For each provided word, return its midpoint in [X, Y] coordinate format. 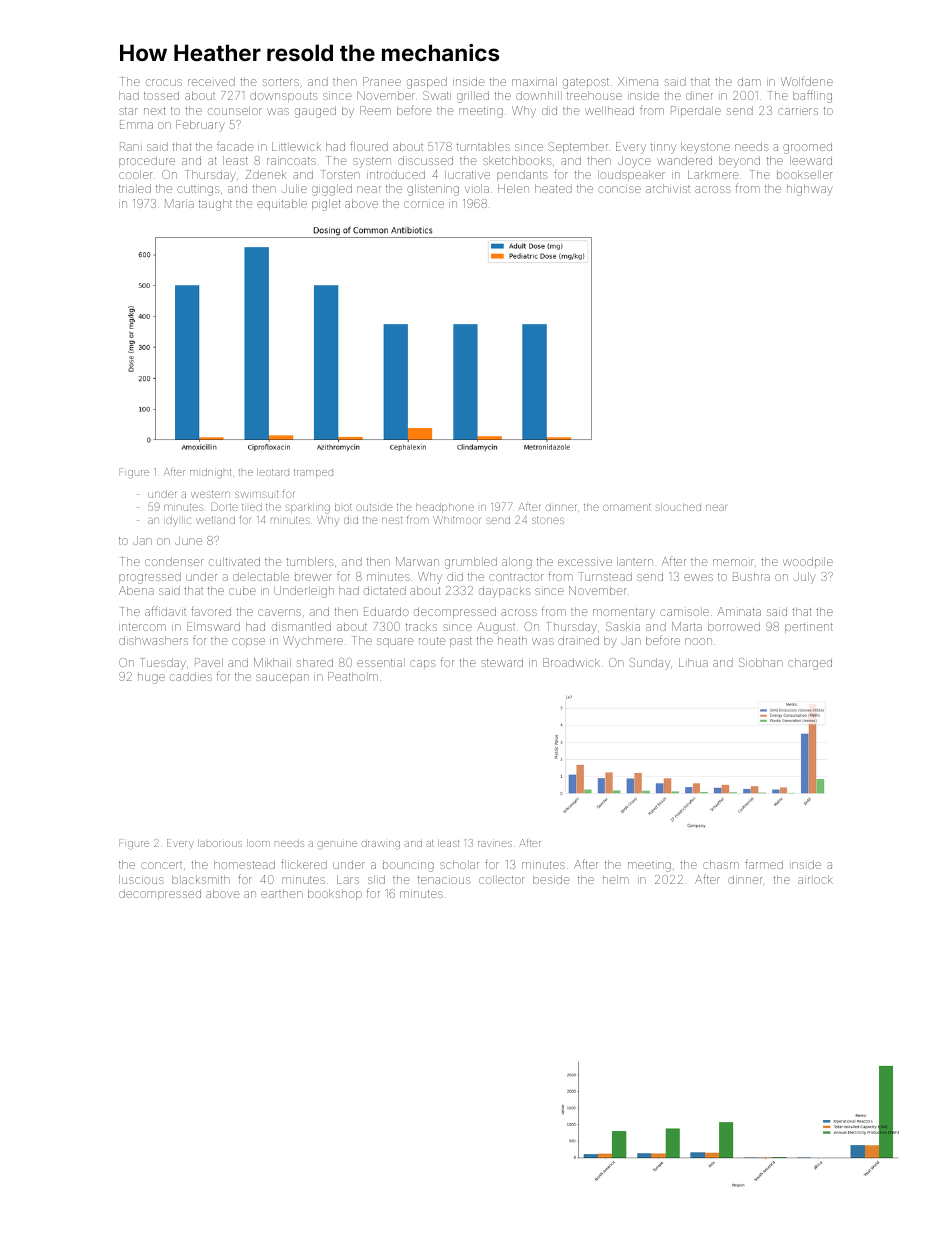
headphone [445, 508]
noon [698, 641]
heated [553, 188]
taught [215, 205]
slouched [678, 507]
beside [551, 879]
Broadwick [571, 662]
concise [619, 189]
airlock [815, 879]
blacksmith [201, 879]
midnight [210, 473]
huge [151, 679]
